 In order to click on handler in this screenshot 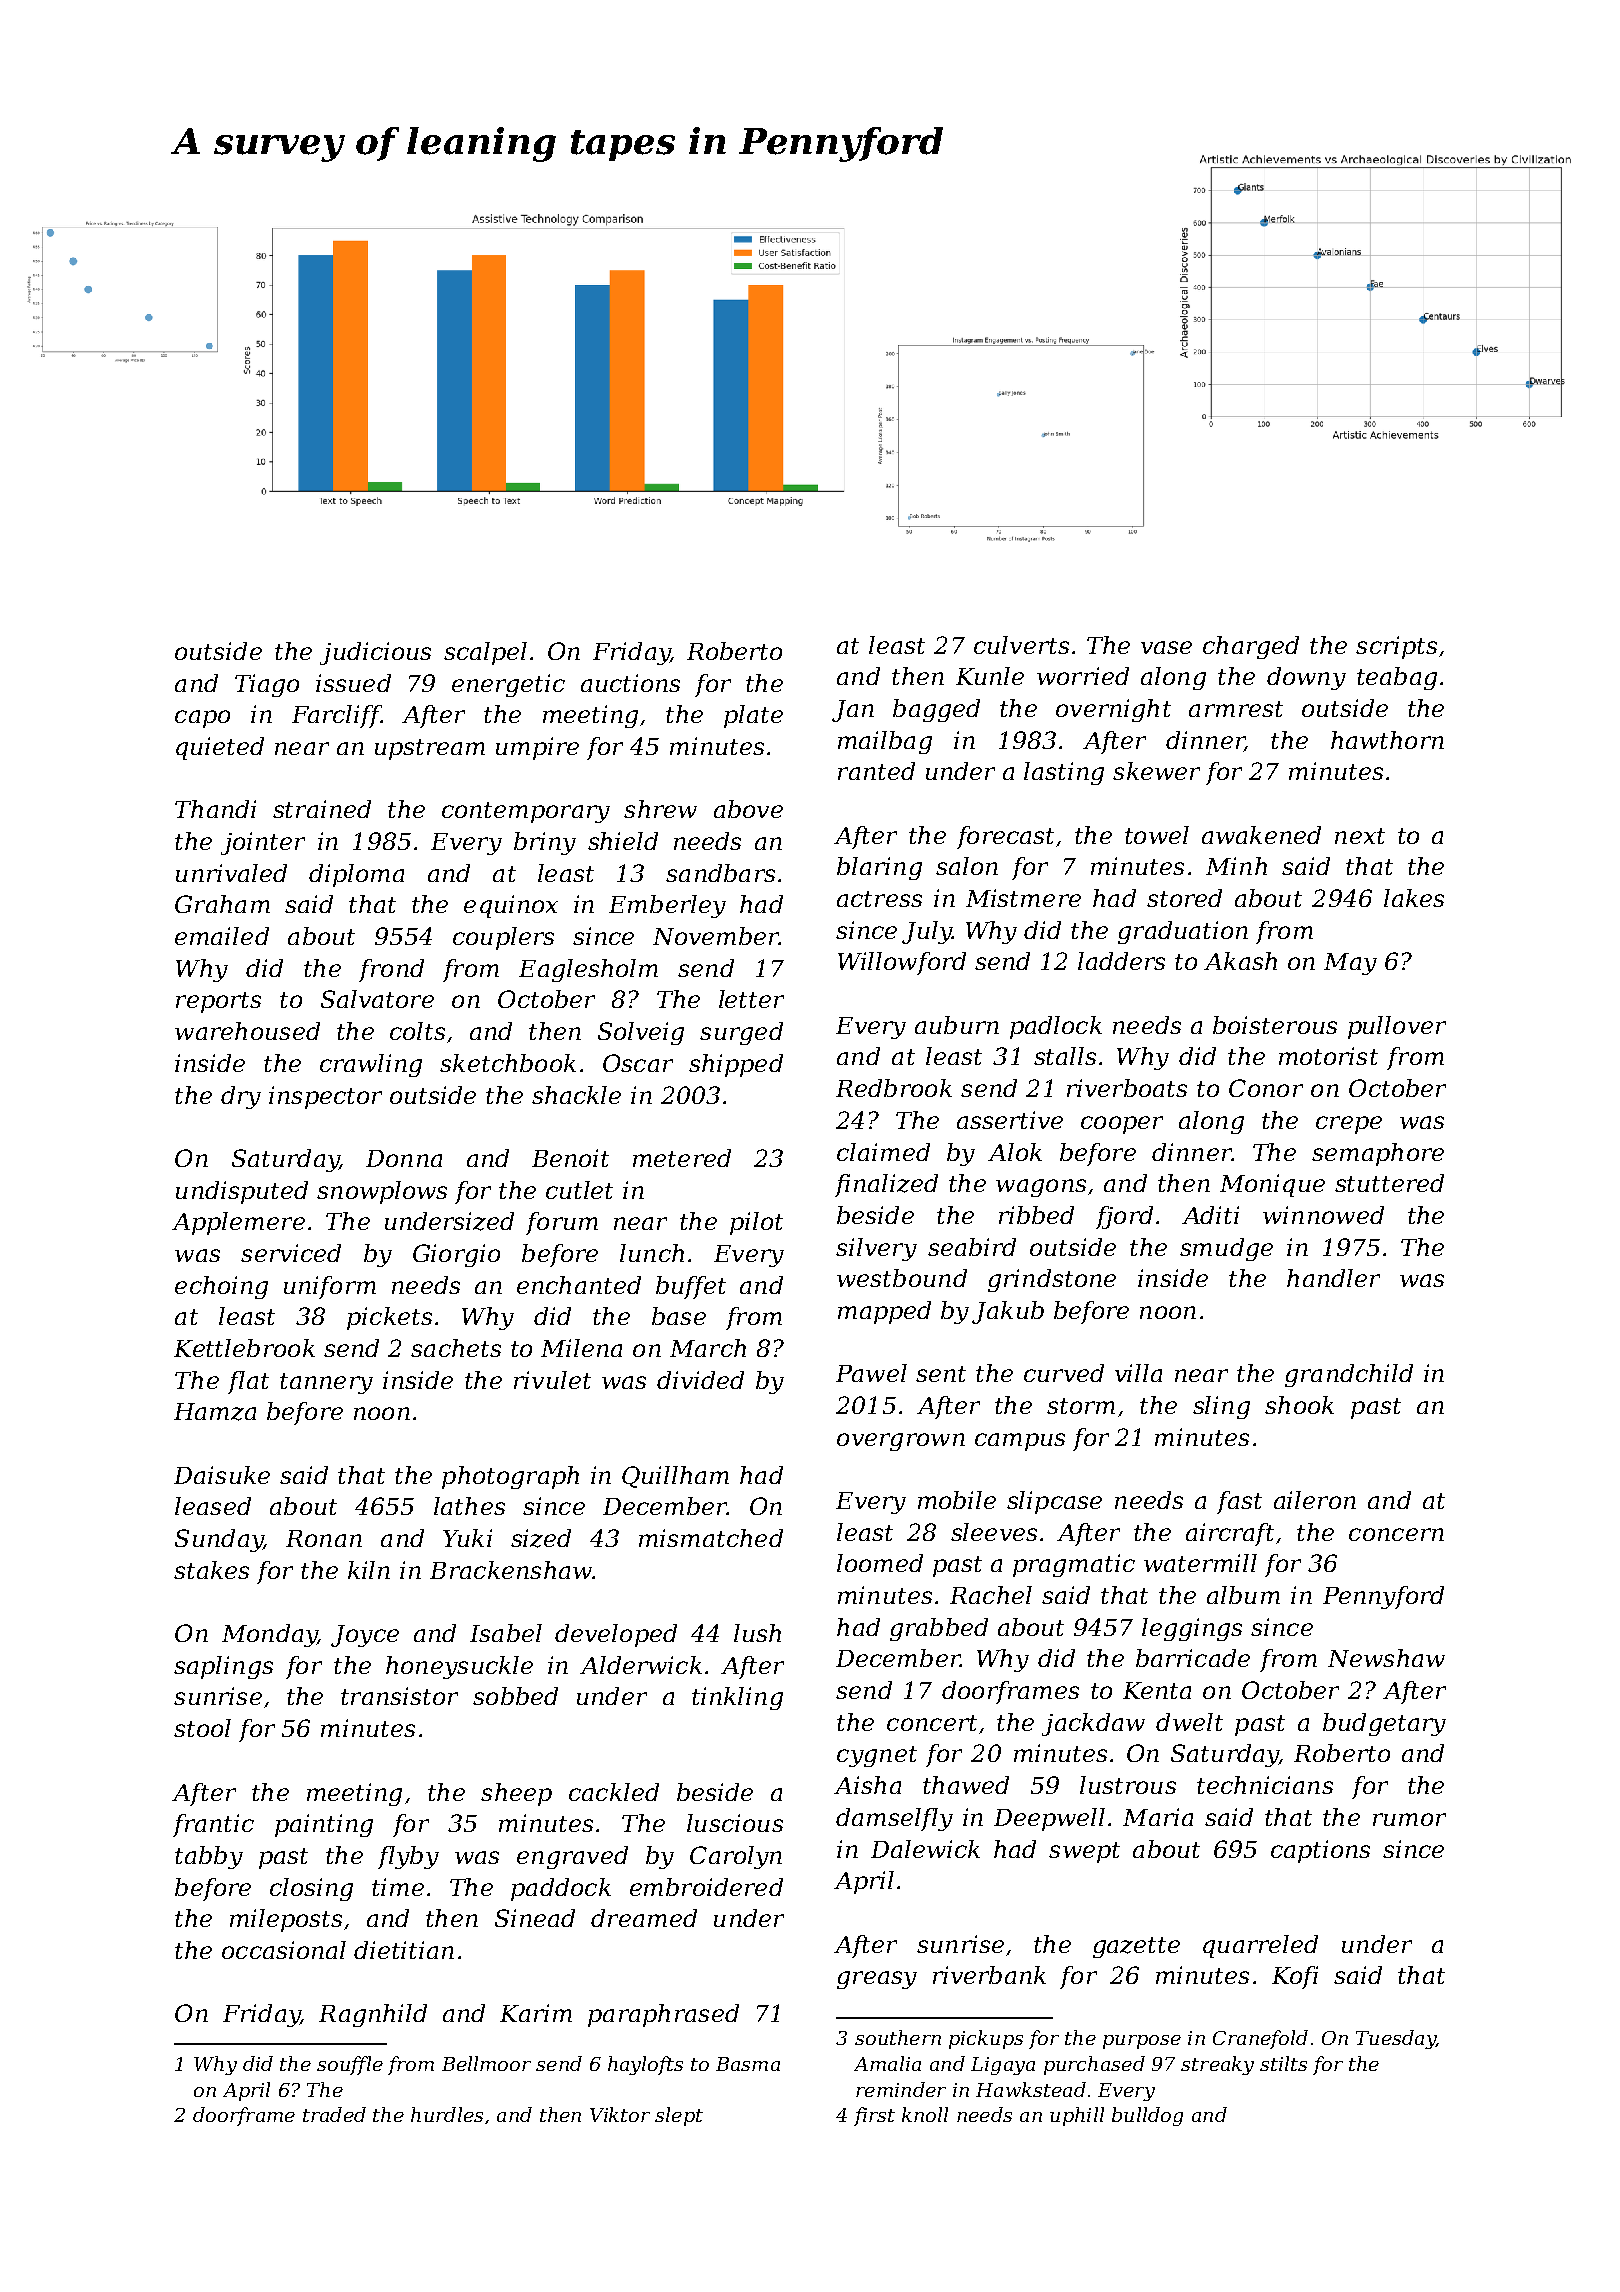, I will do `click(1333, 1278)`.
